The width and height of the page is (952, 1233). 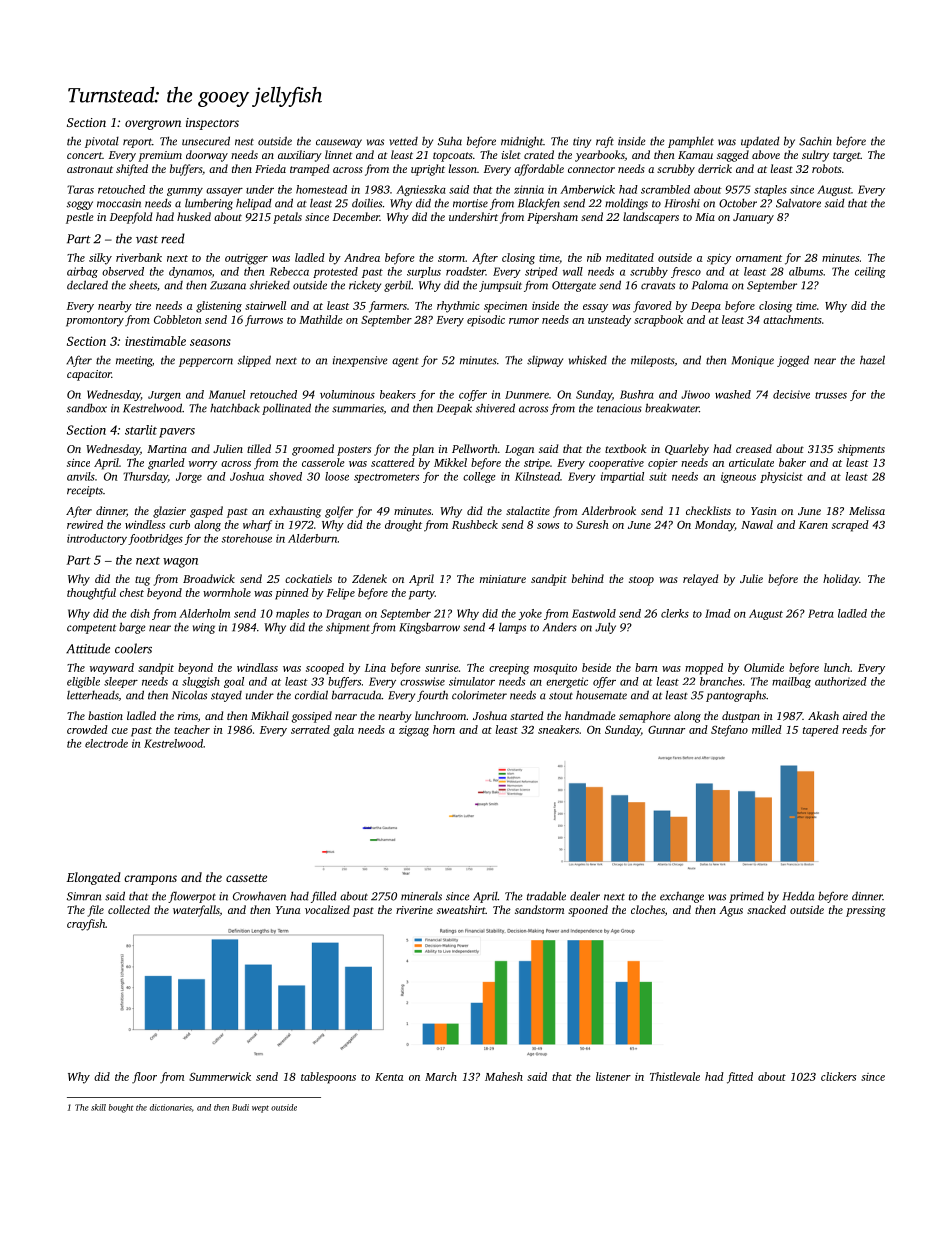 I want to click on file, so click(x=96, y=911).
